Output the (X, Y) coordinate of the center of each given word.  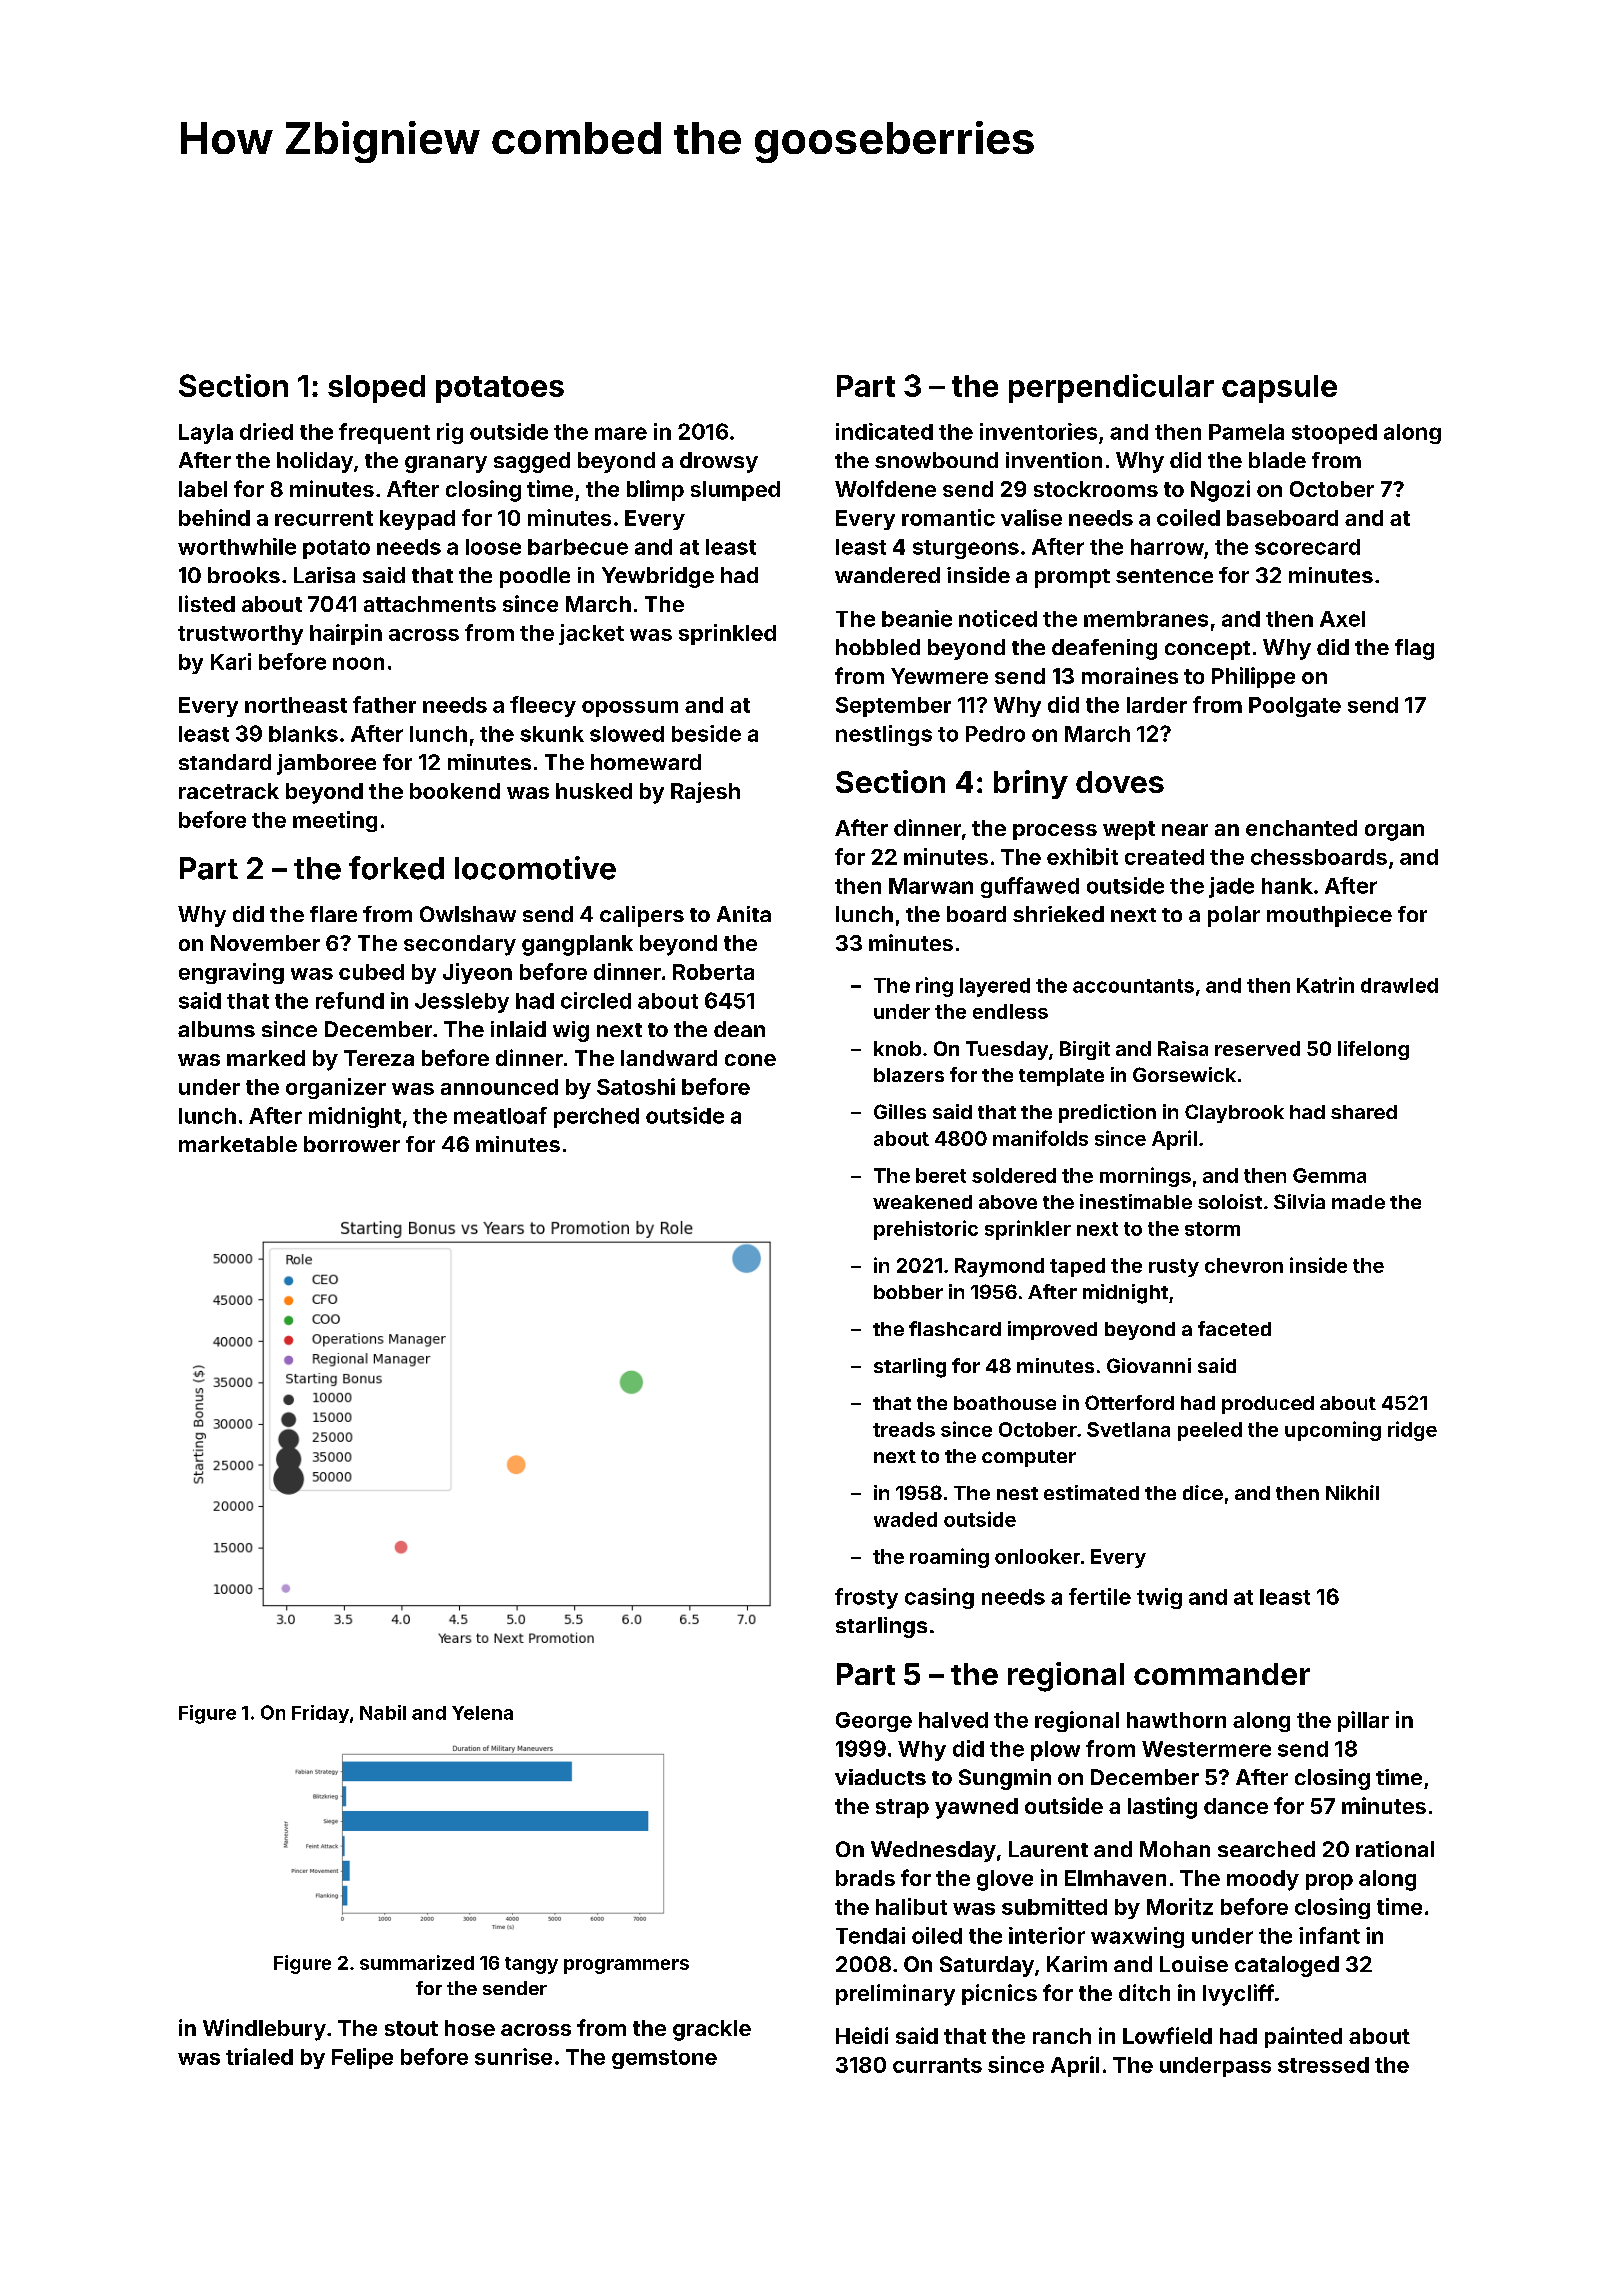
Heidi (862, 2035)
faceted (1234, 1328)
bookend (455, 791)
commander (1222, 1674)
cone (750, 1060)
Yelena (482, 1713)
